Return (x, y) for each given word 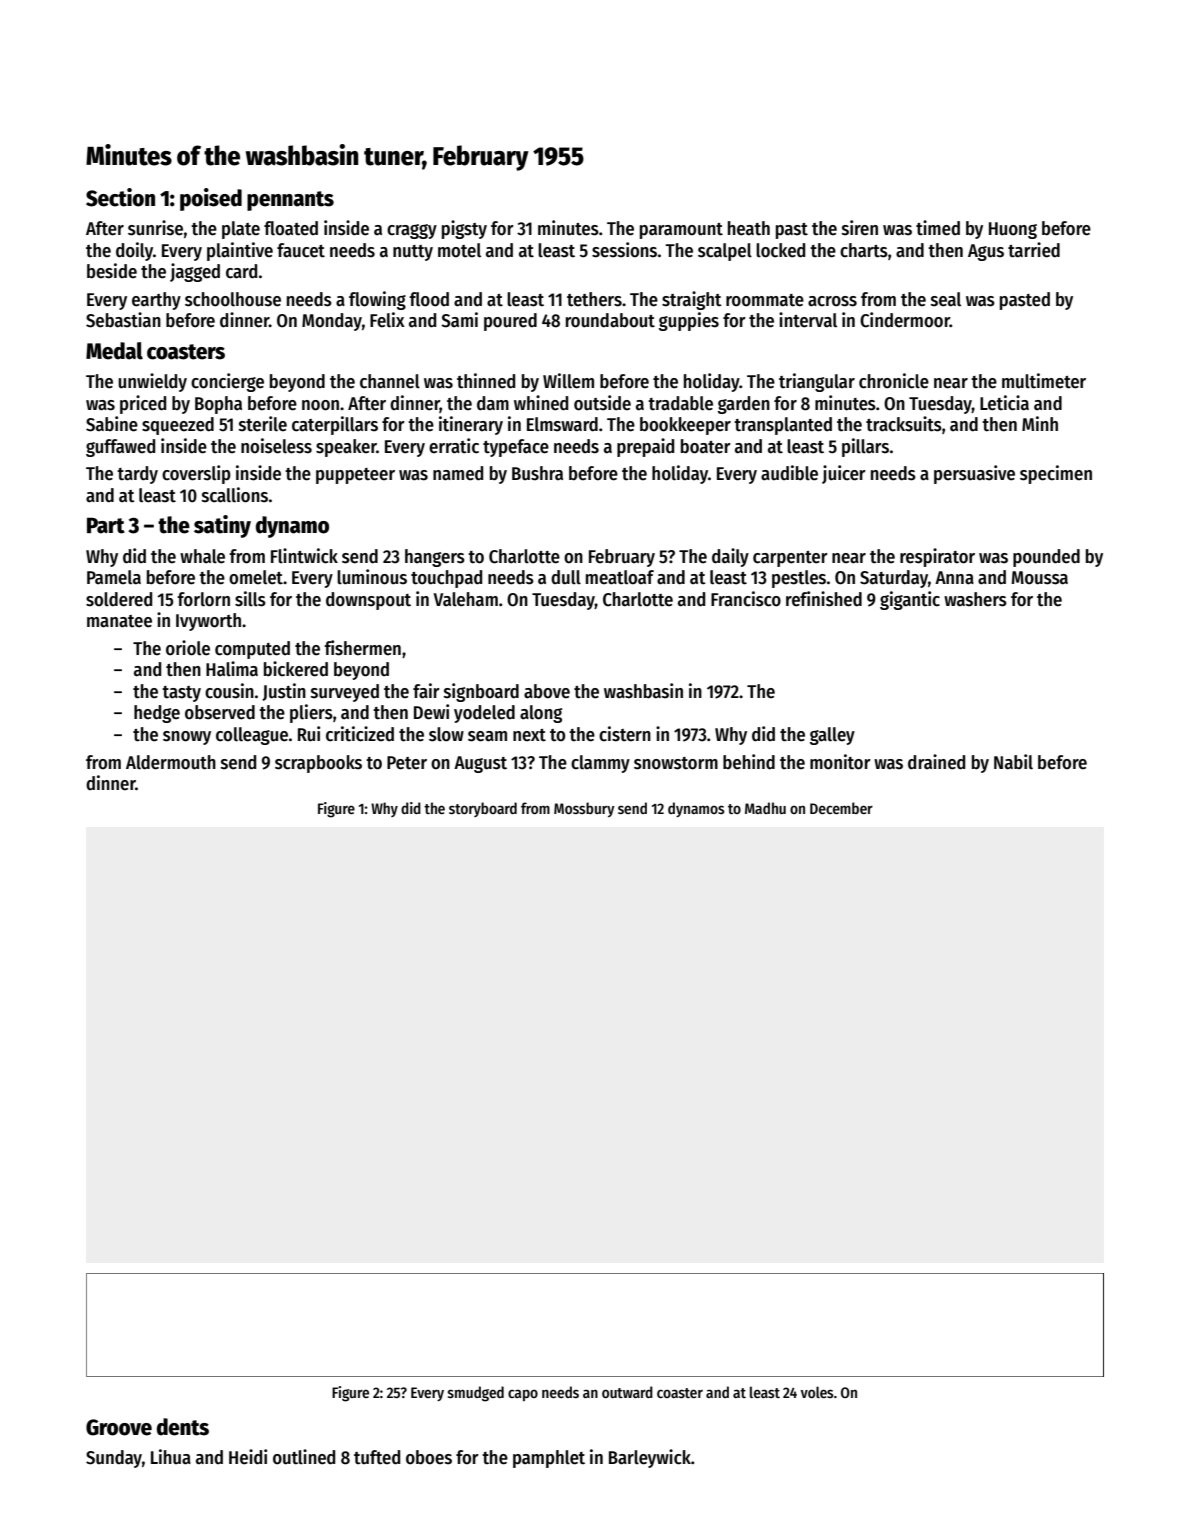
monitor (840, 762)
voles (817, 1392)
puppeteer (355, 476)
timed (938, 228)
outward (627, 1392)
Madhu (765, 808)
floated (291, 228)
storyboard (483, 809)
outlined (304, 1457)
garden (744, 405)
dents (183, 1427)
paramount (681, 231)
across (832, 301)
